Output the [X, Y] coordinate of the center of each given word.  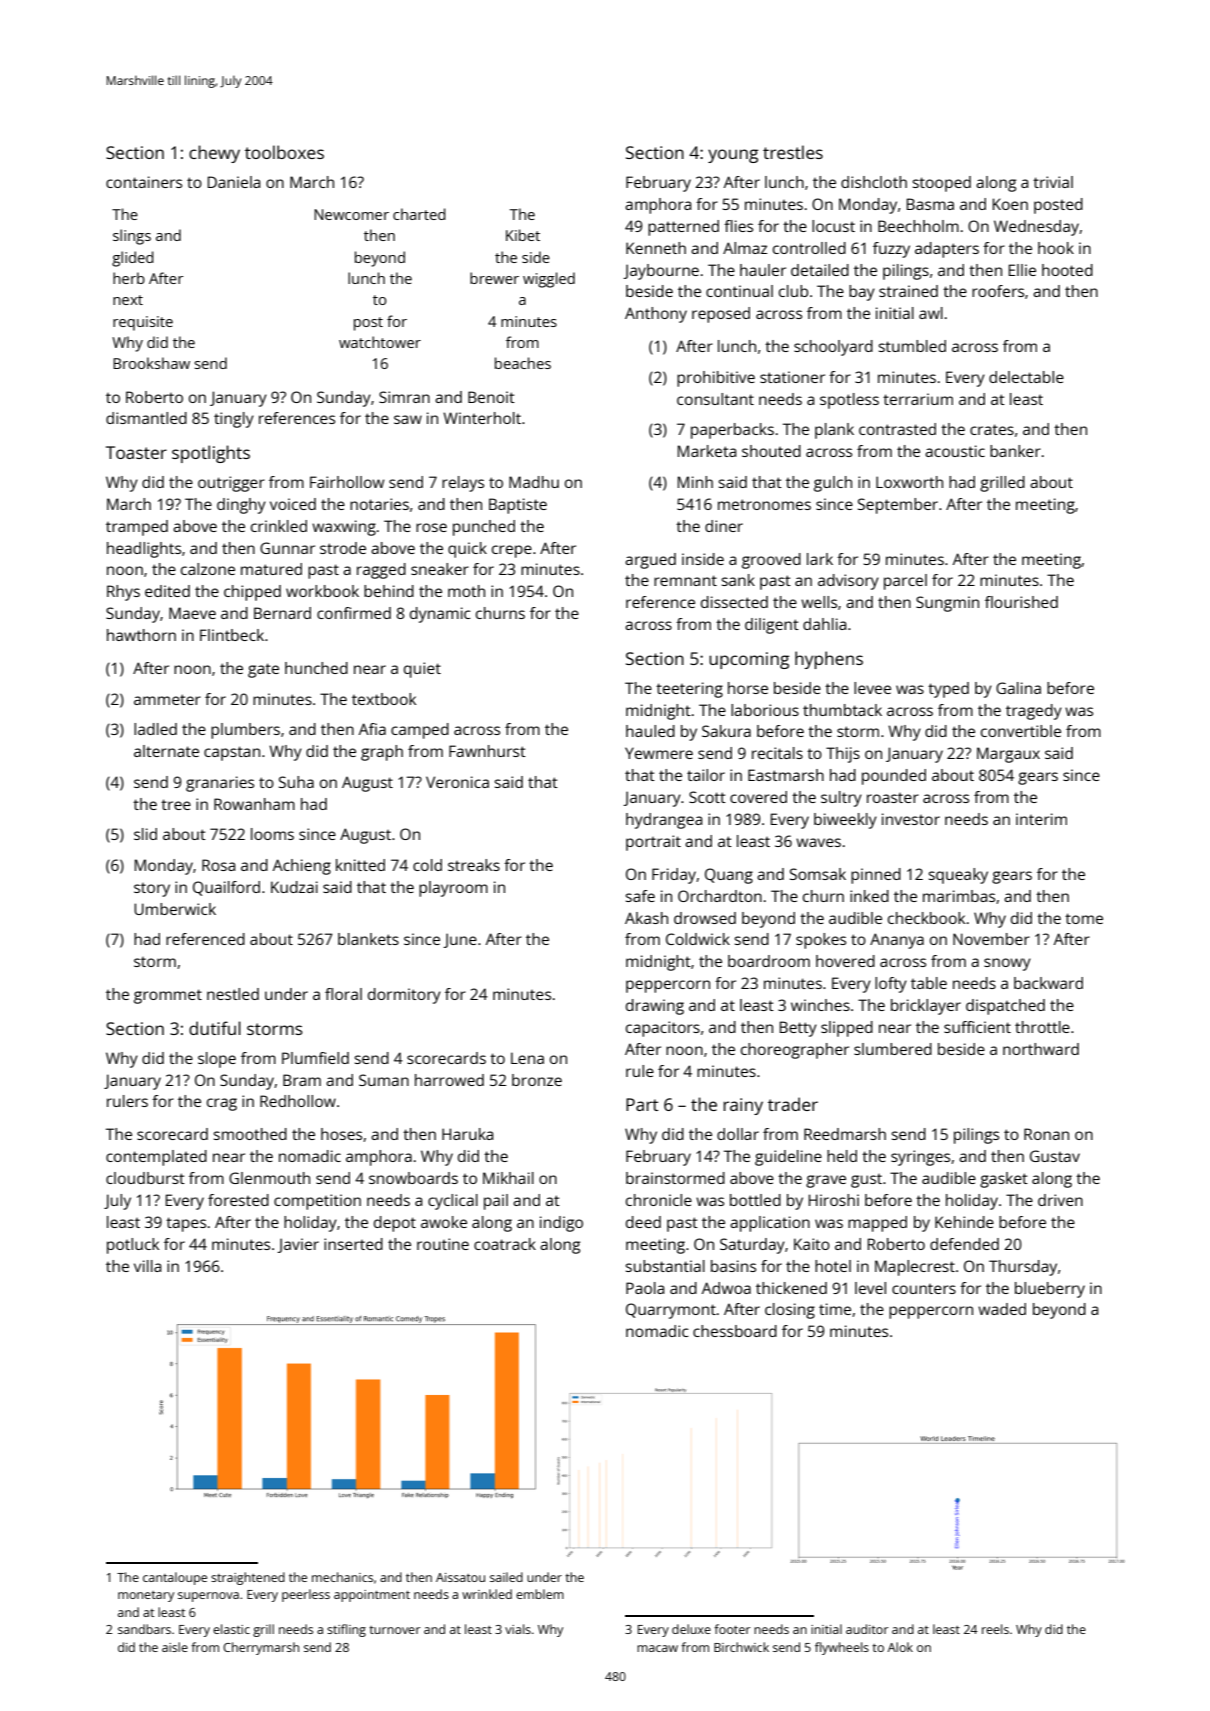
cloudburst [145, 1178]
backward [1048, 983]
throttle [1042, 1027]
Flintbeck [232, 635]
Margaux [1008, 755]
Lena [527, 1058]
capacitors [663, 1029]
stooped [941, 184]
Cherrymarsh [261, 1648]
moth [466, 591]
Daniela [234, 182]
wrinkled [487, 1594]
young [733, 156]
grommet [168, 996]
